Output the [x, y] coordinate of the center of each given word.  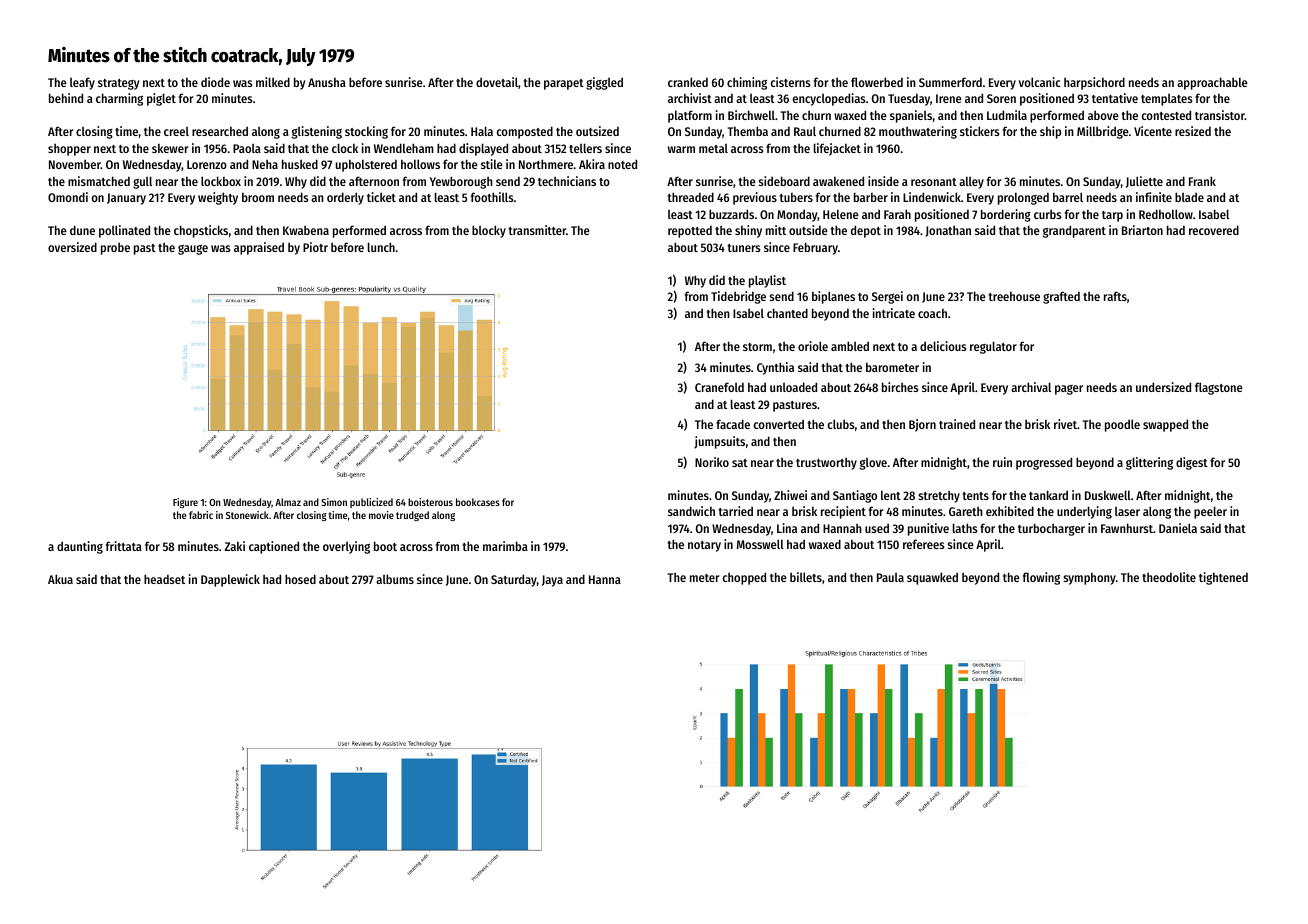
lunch [381, 247]
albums [395, 579]
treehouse [1014, 296]
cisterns [790, 82]
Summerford [950, 82]
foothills [492, 197]
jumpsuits [719, 442]
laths [965, 528]
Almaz [288, 502]
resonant [934, 182]
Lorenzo [207, 164]
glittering [1149, 463]
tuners [744, 248]
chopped [744, 578]
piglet [161, 99]
